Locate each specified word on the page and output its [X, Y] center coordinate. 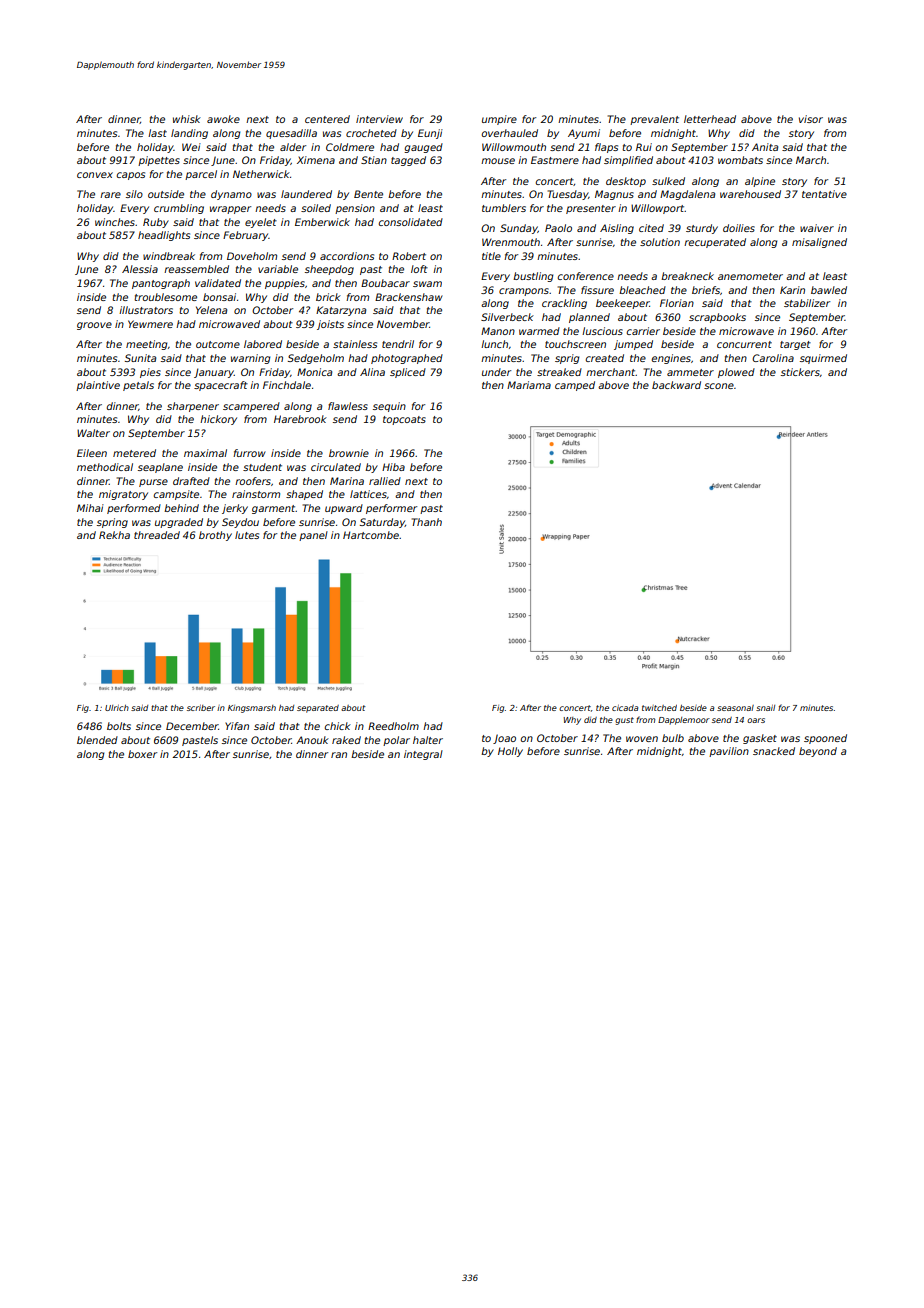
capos [131, 176]
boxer [142, 754]
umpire [499, 120]
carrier [643, 331]
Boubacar [385, 283]
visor [811, 119]
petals [138, 386]
